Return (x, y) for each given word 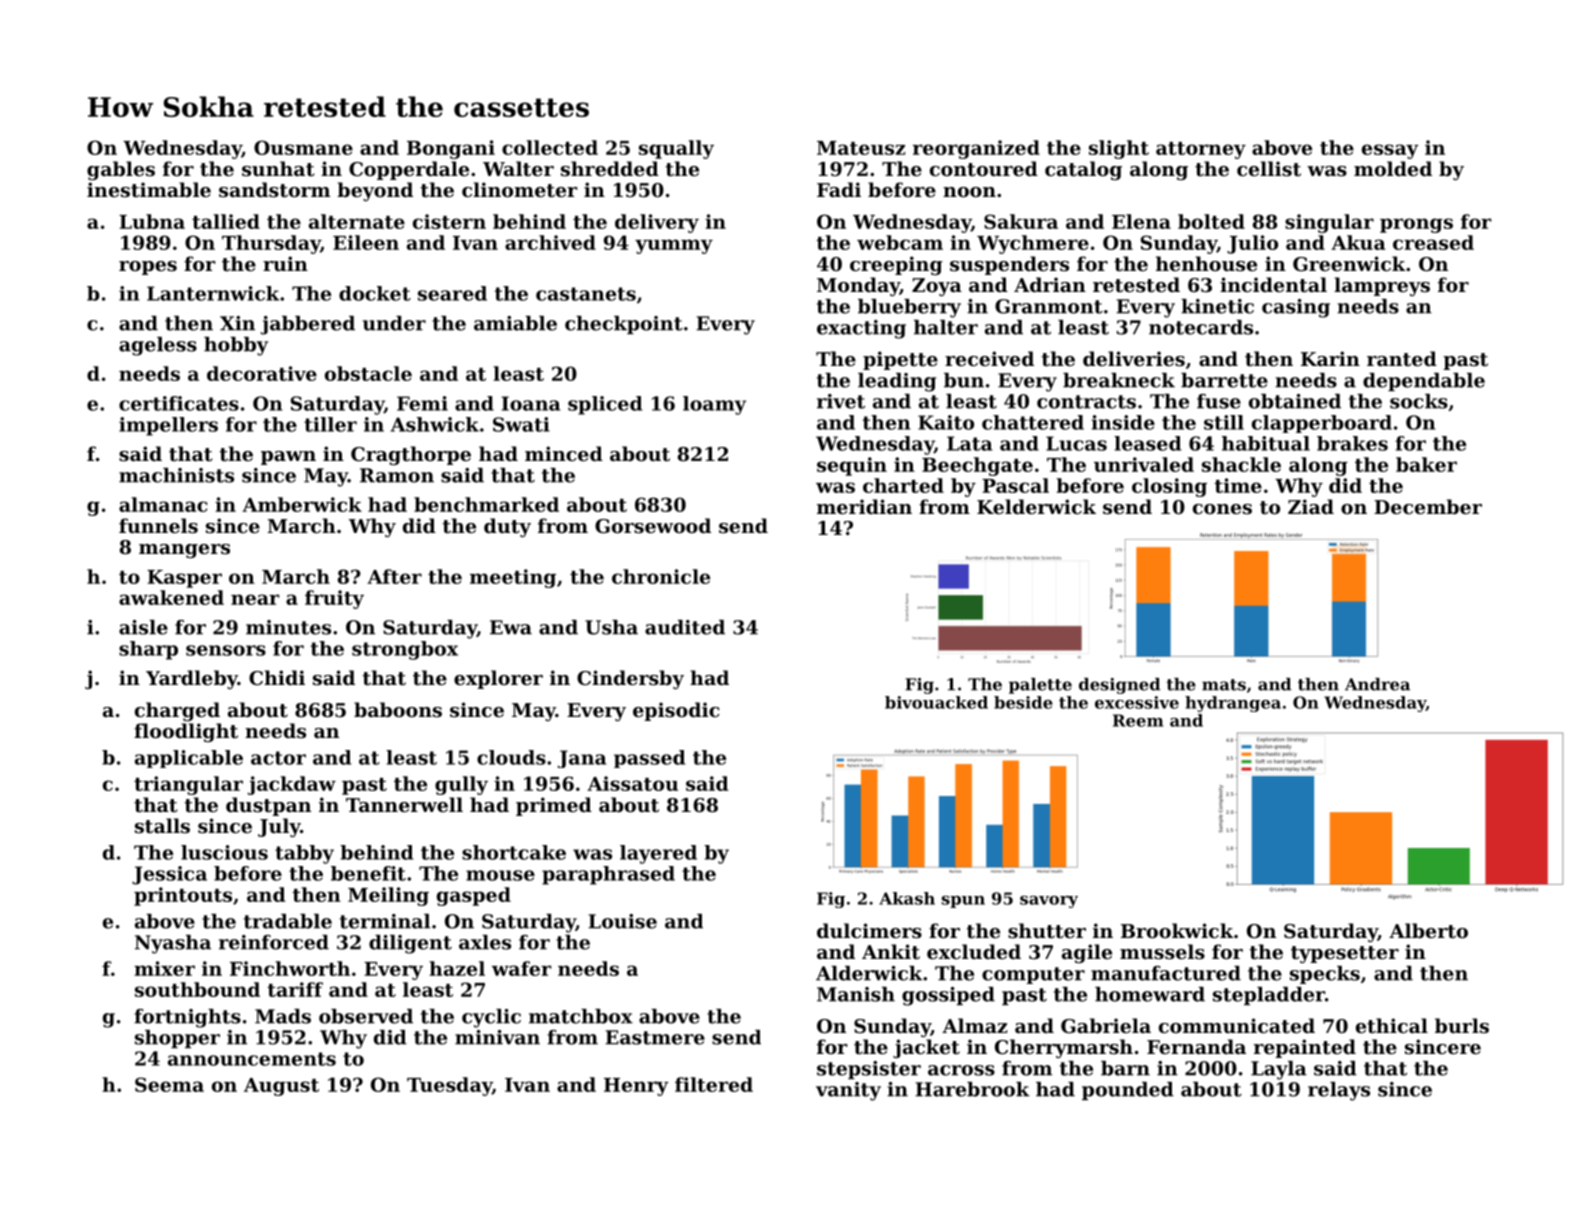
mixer (164, 968)
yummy (674, 246)
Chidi (277, 677)
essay (1390, 151)
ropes (148, 268)
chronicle (661, 576)
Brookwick (1177, 930)
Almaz (974, 1025)
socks (1419, 401)
